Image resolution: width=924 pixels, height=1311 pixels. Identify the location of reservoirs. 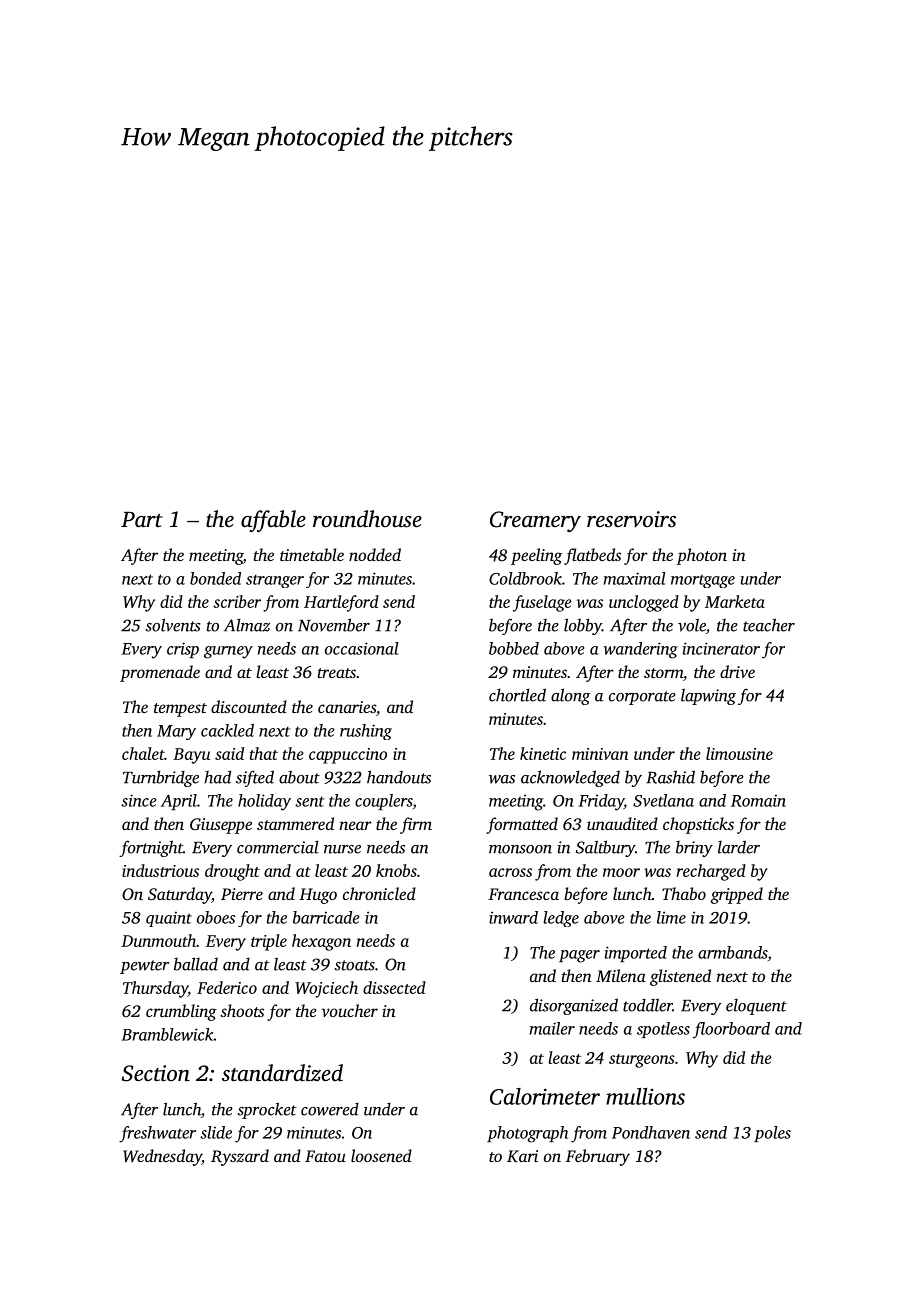
(631, 519).
